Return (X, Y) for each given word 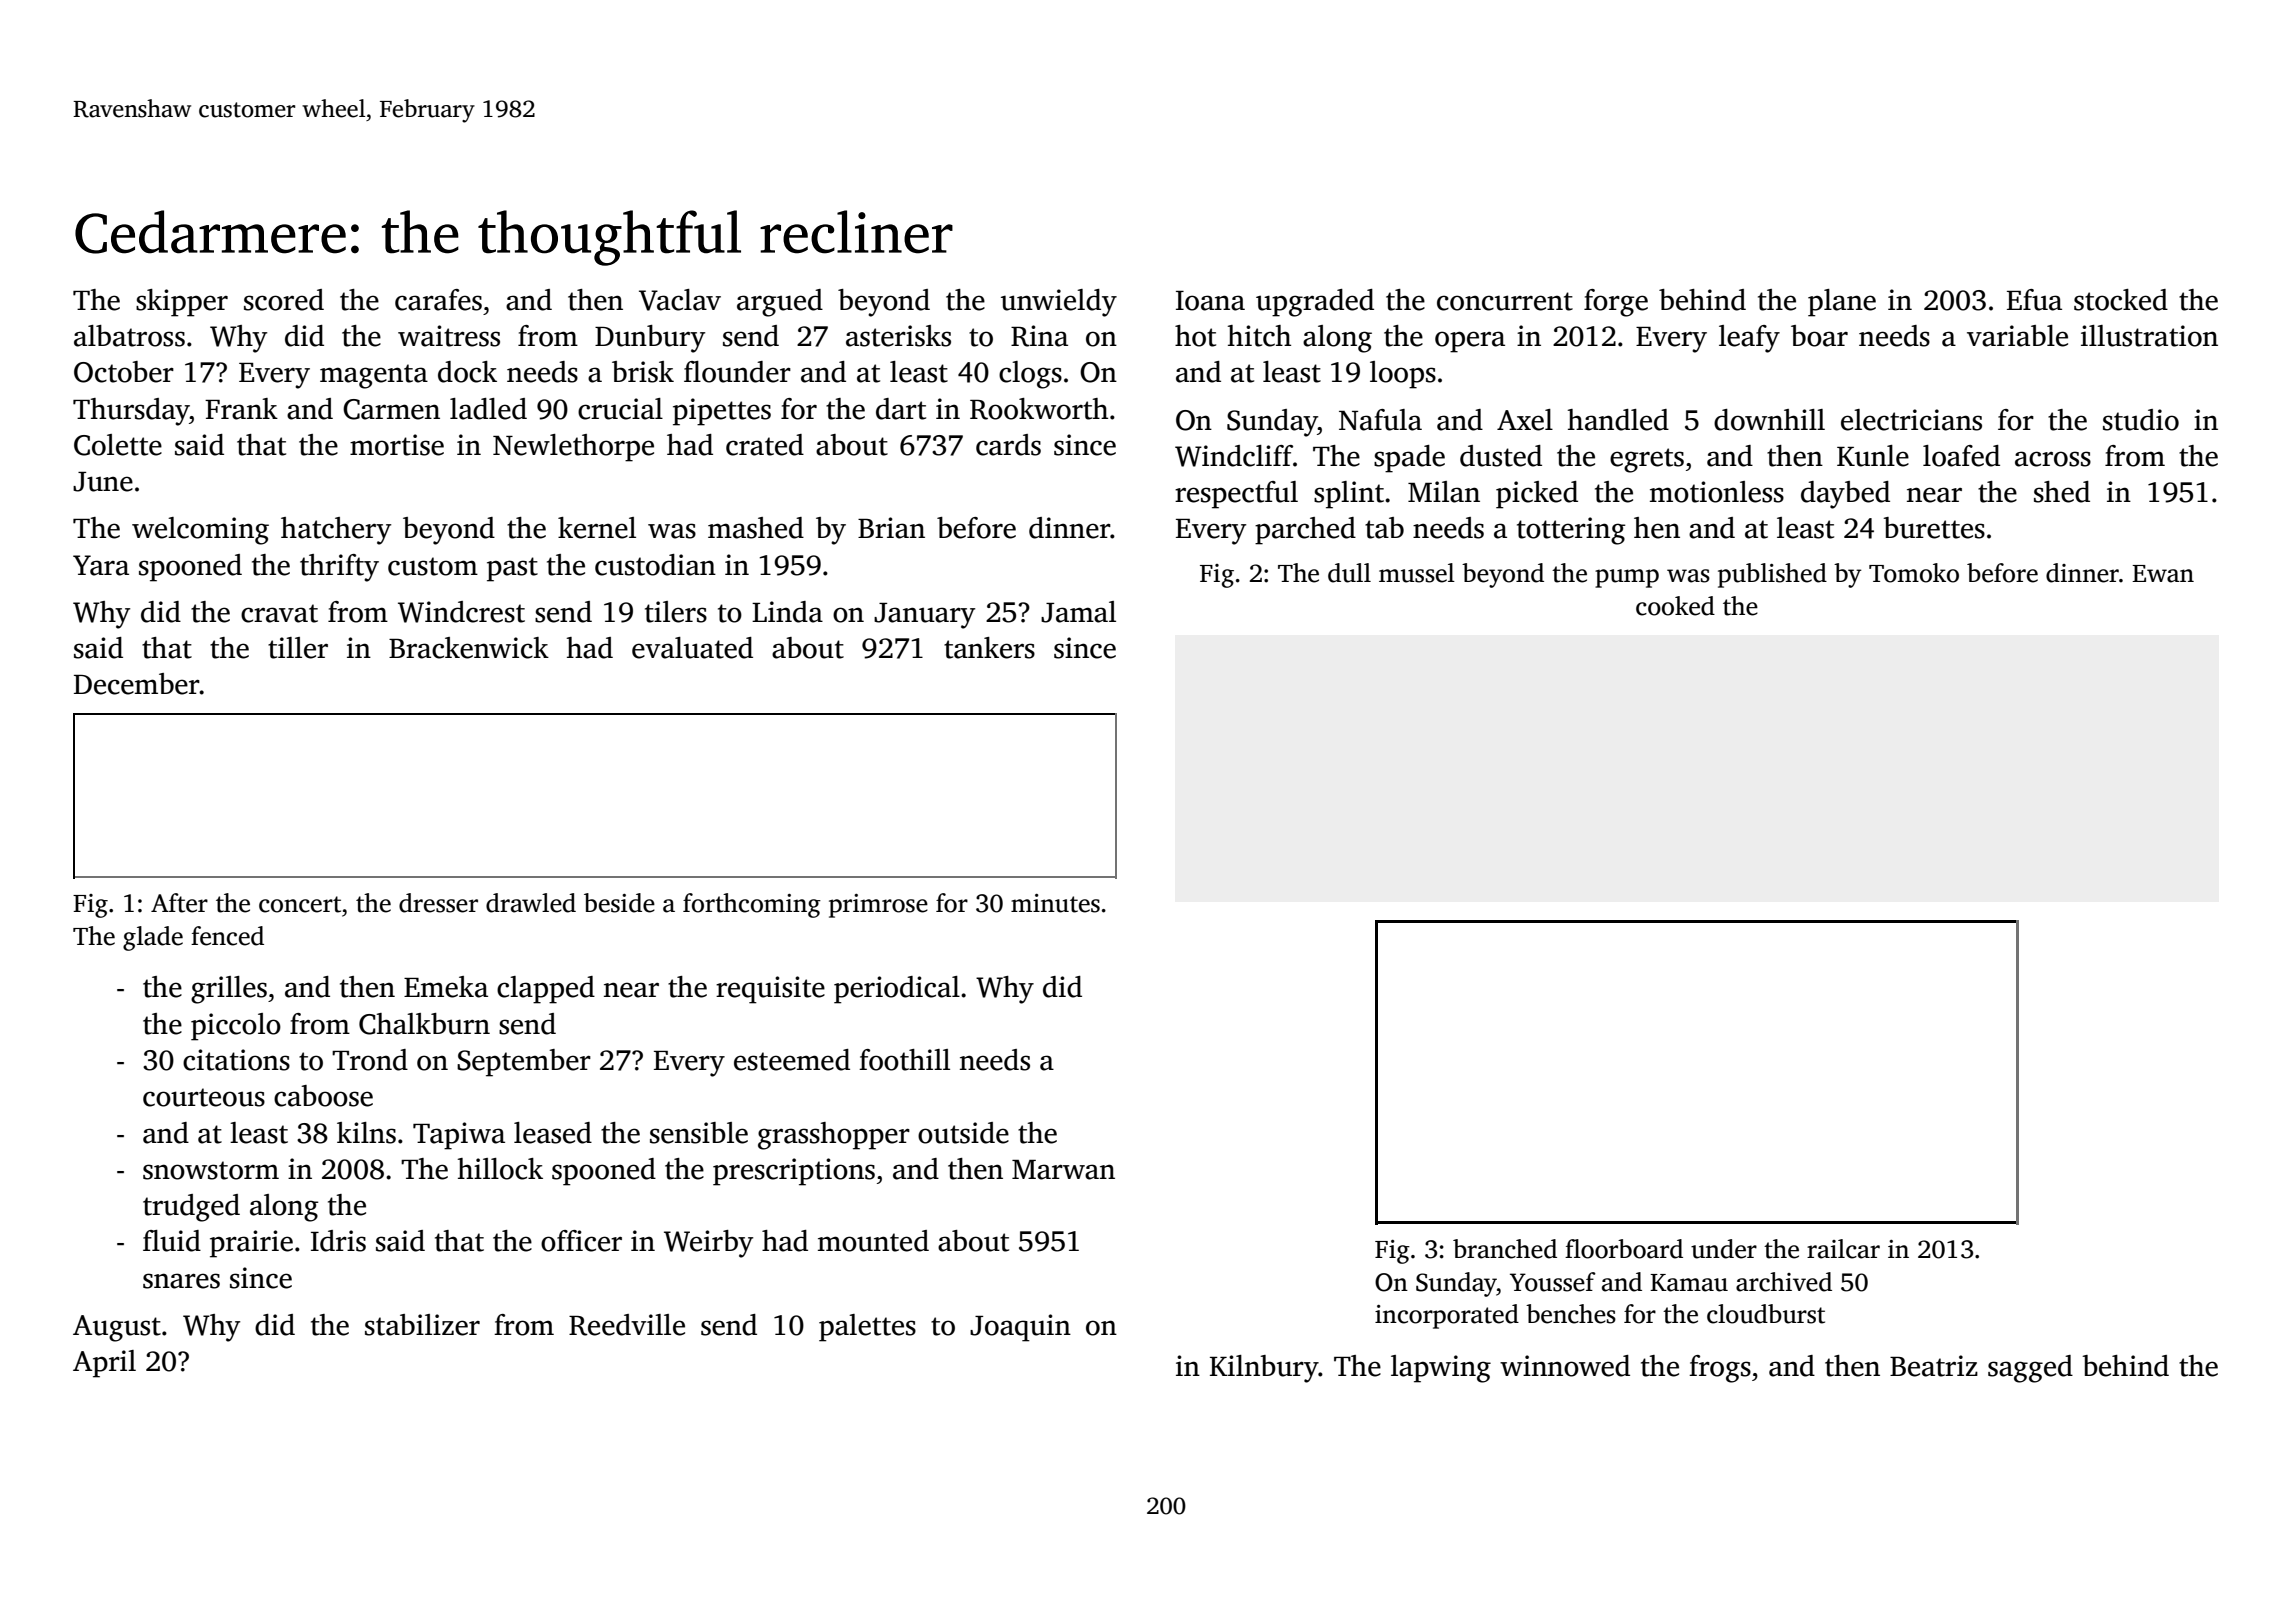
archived (1784, 1282)
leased (553, 1133)
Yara (101, 565)
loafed (1961, 456)
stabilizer (422, 1325)
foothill (904, 1060)
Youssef (1553, 1282)
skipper (182, 303)
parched (1305, 531)
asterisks (898, 336)
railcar (1843, 1249)
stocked (2121, 300)
